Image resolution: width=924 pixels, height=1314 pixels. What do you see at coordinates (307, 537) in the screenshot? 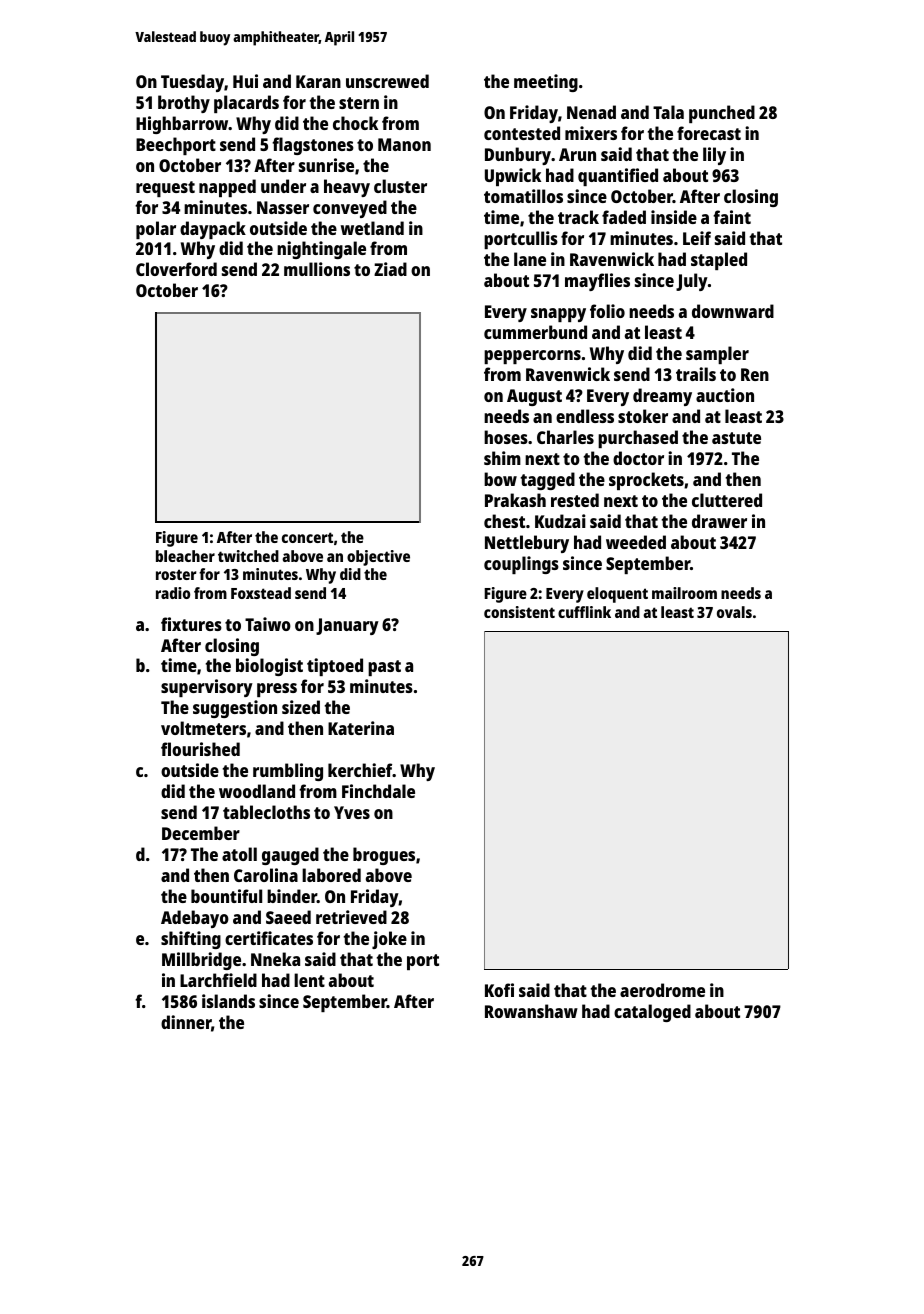
I see `concert` at bounding box center [307, 537].
